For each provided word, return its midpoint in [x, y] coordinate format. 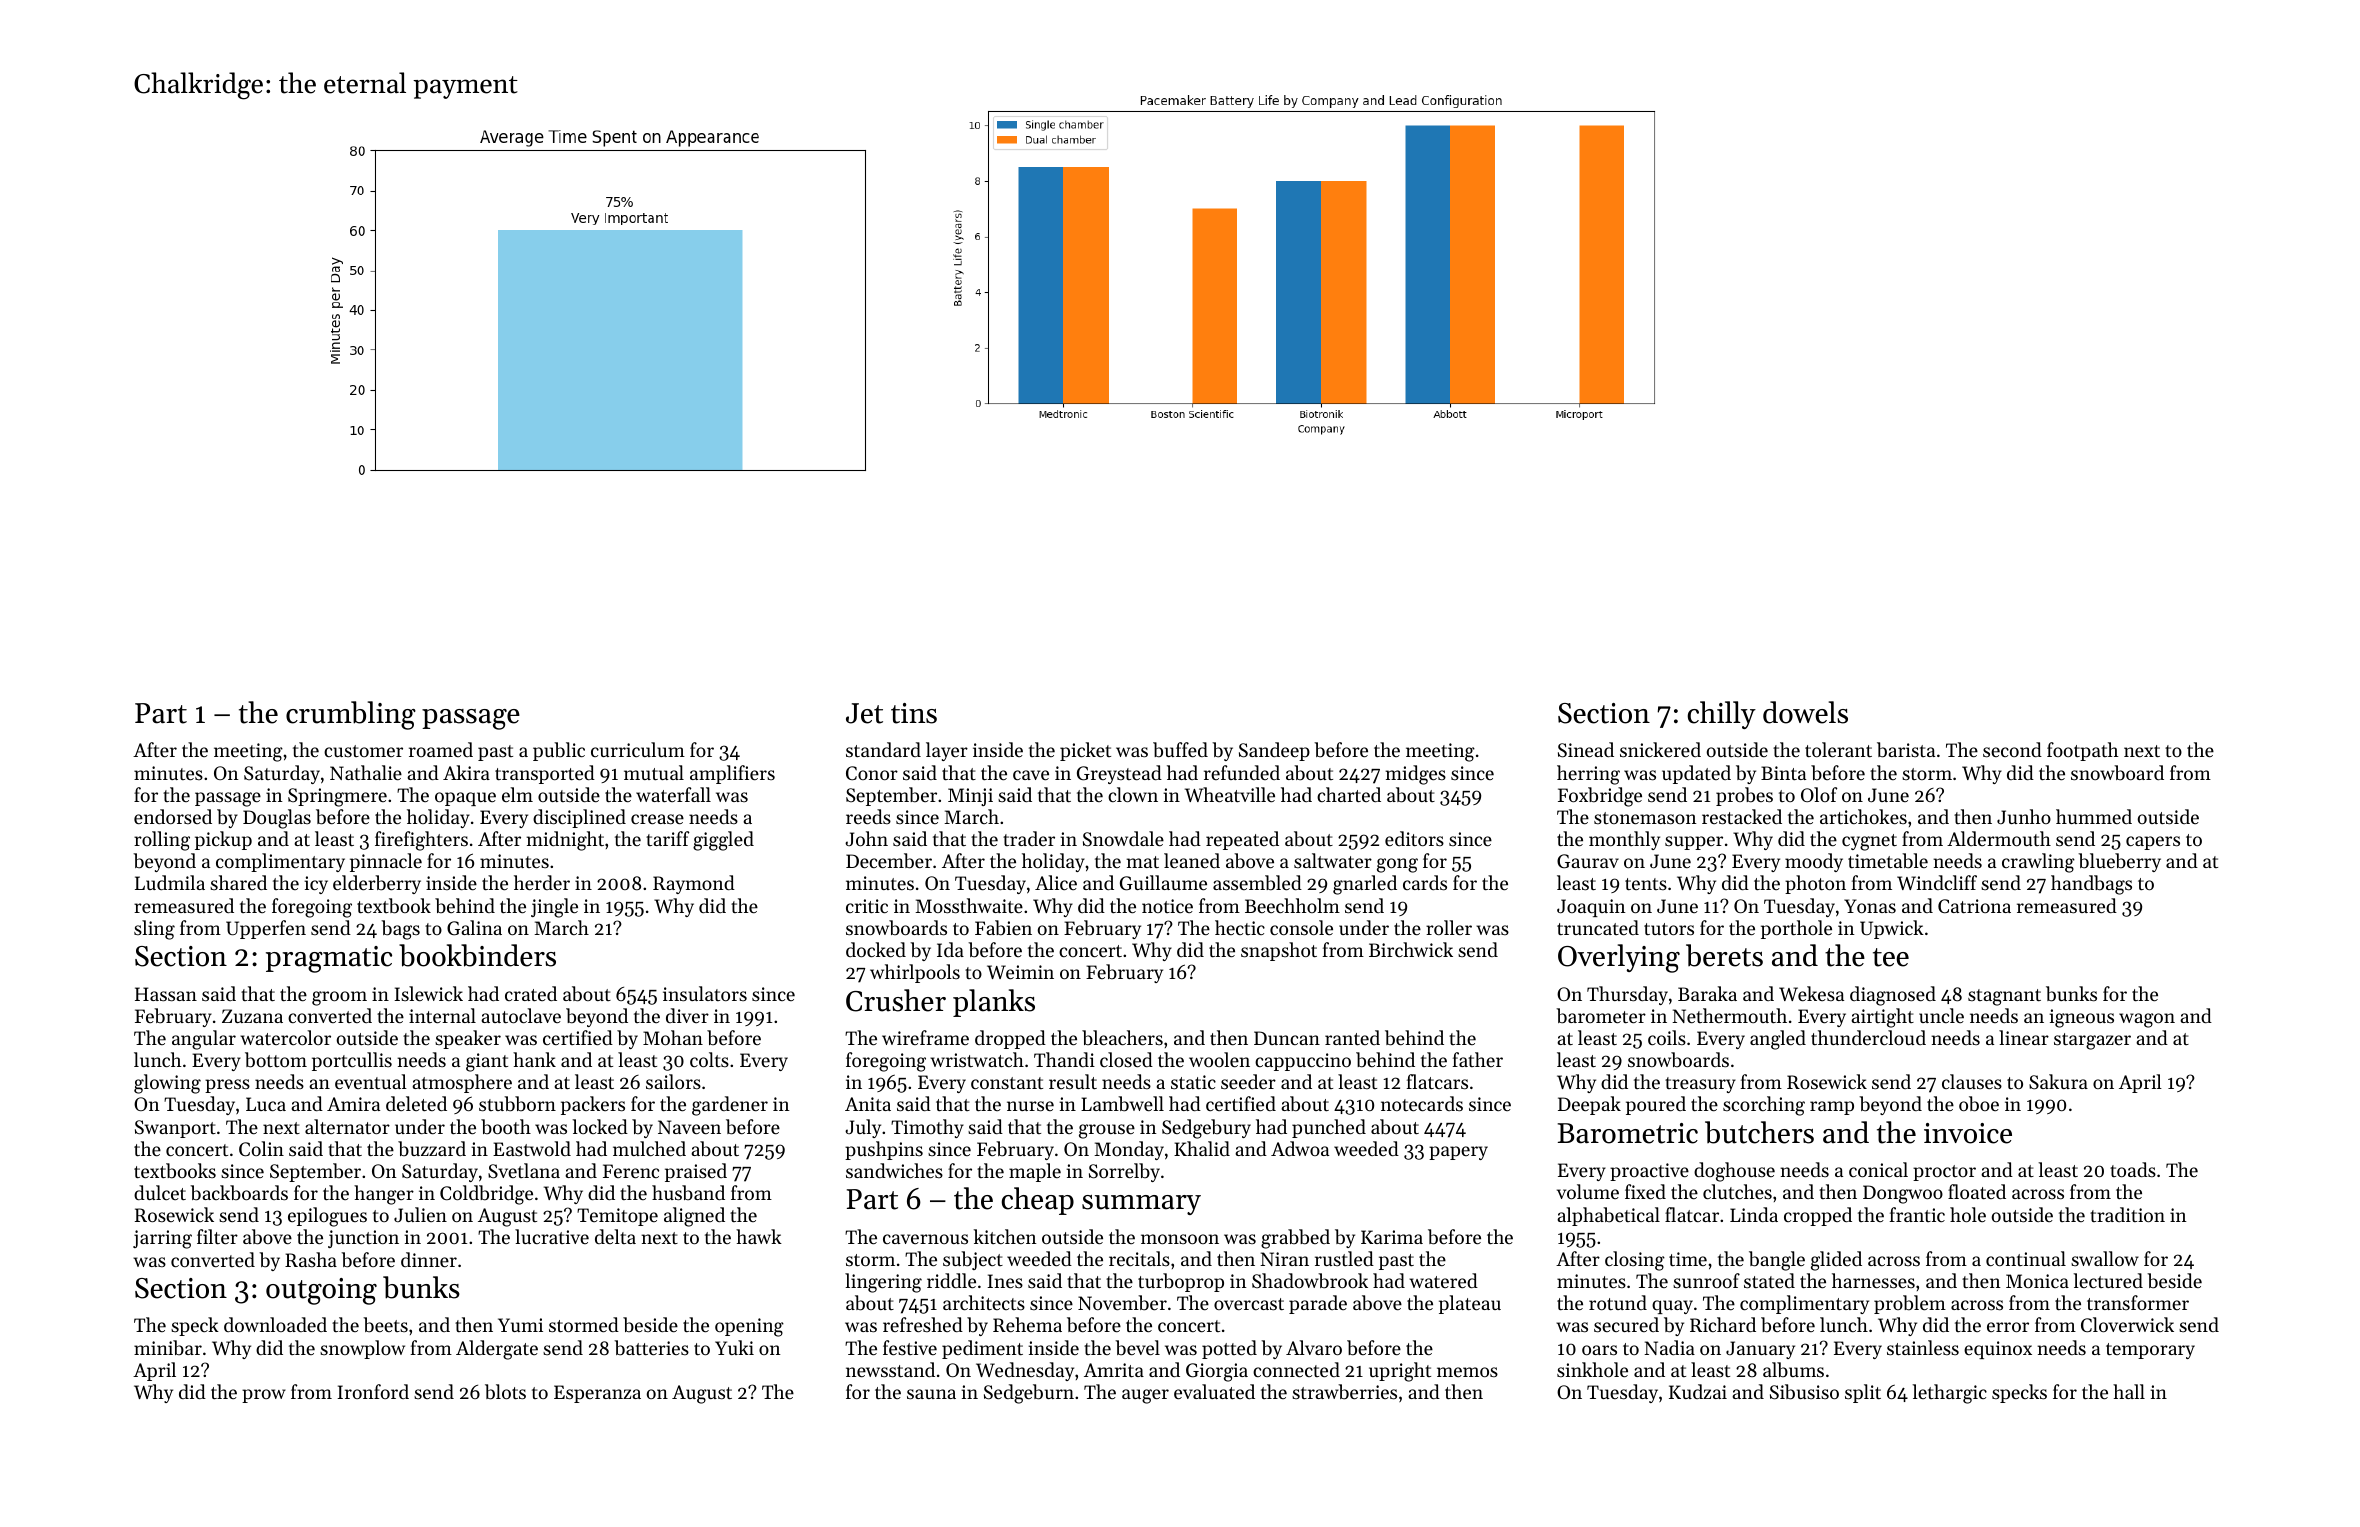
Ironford [373, 1391]
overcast [1249, 1304]
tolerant [1838, 749]
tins [914, 713]
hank [534, 1059]
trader [1029, 838]
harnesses [1873, 1280]
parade [1318, 1304]
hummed [2094, 816]
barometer [1601, 1016]
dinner [429, 1259]
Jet [864, 713]
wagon [2147, 1020]
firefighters [421, 841]
